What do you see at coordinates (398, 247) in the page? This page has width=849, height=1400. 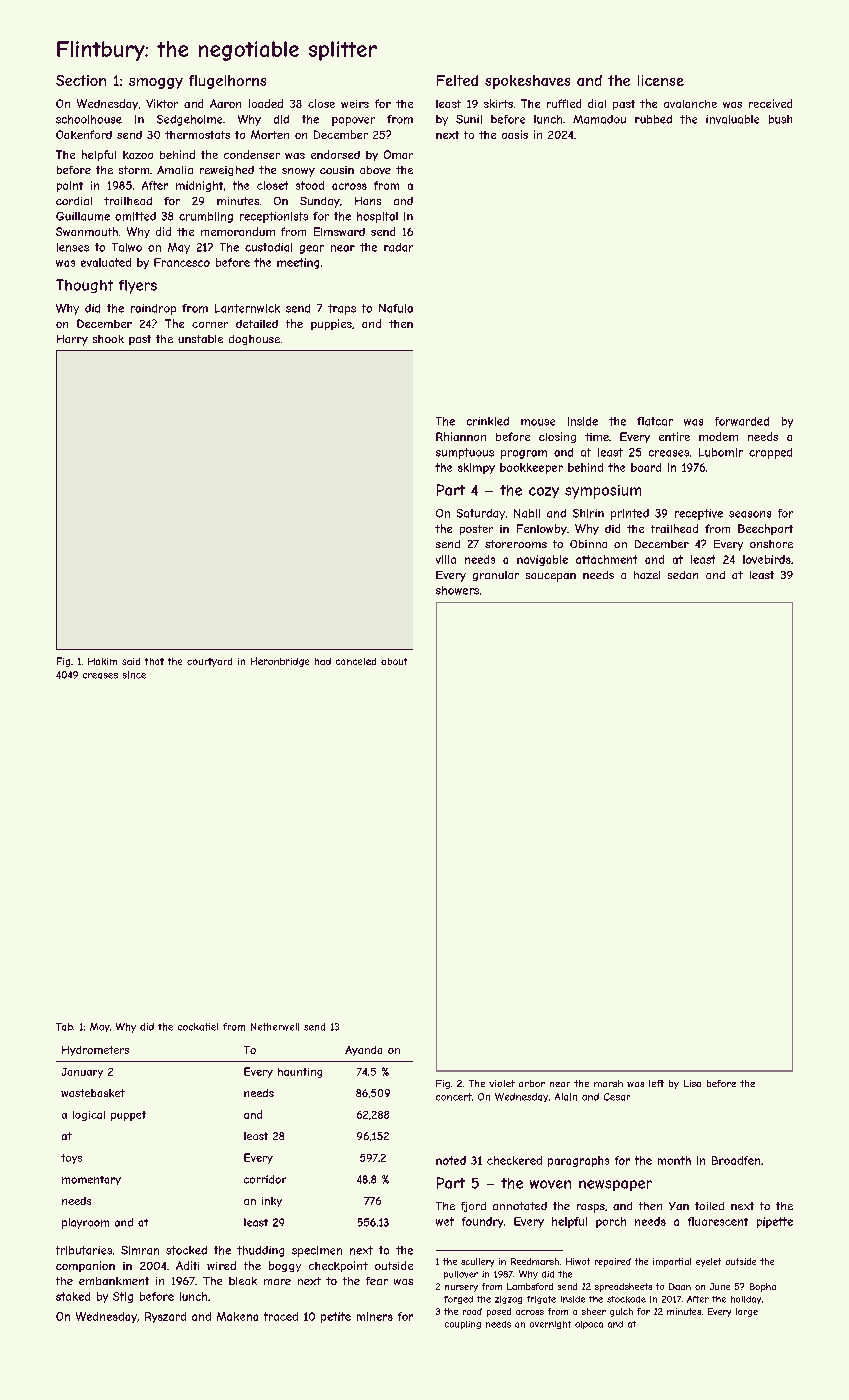 I see `radar` at bounding box center [398, 247].
